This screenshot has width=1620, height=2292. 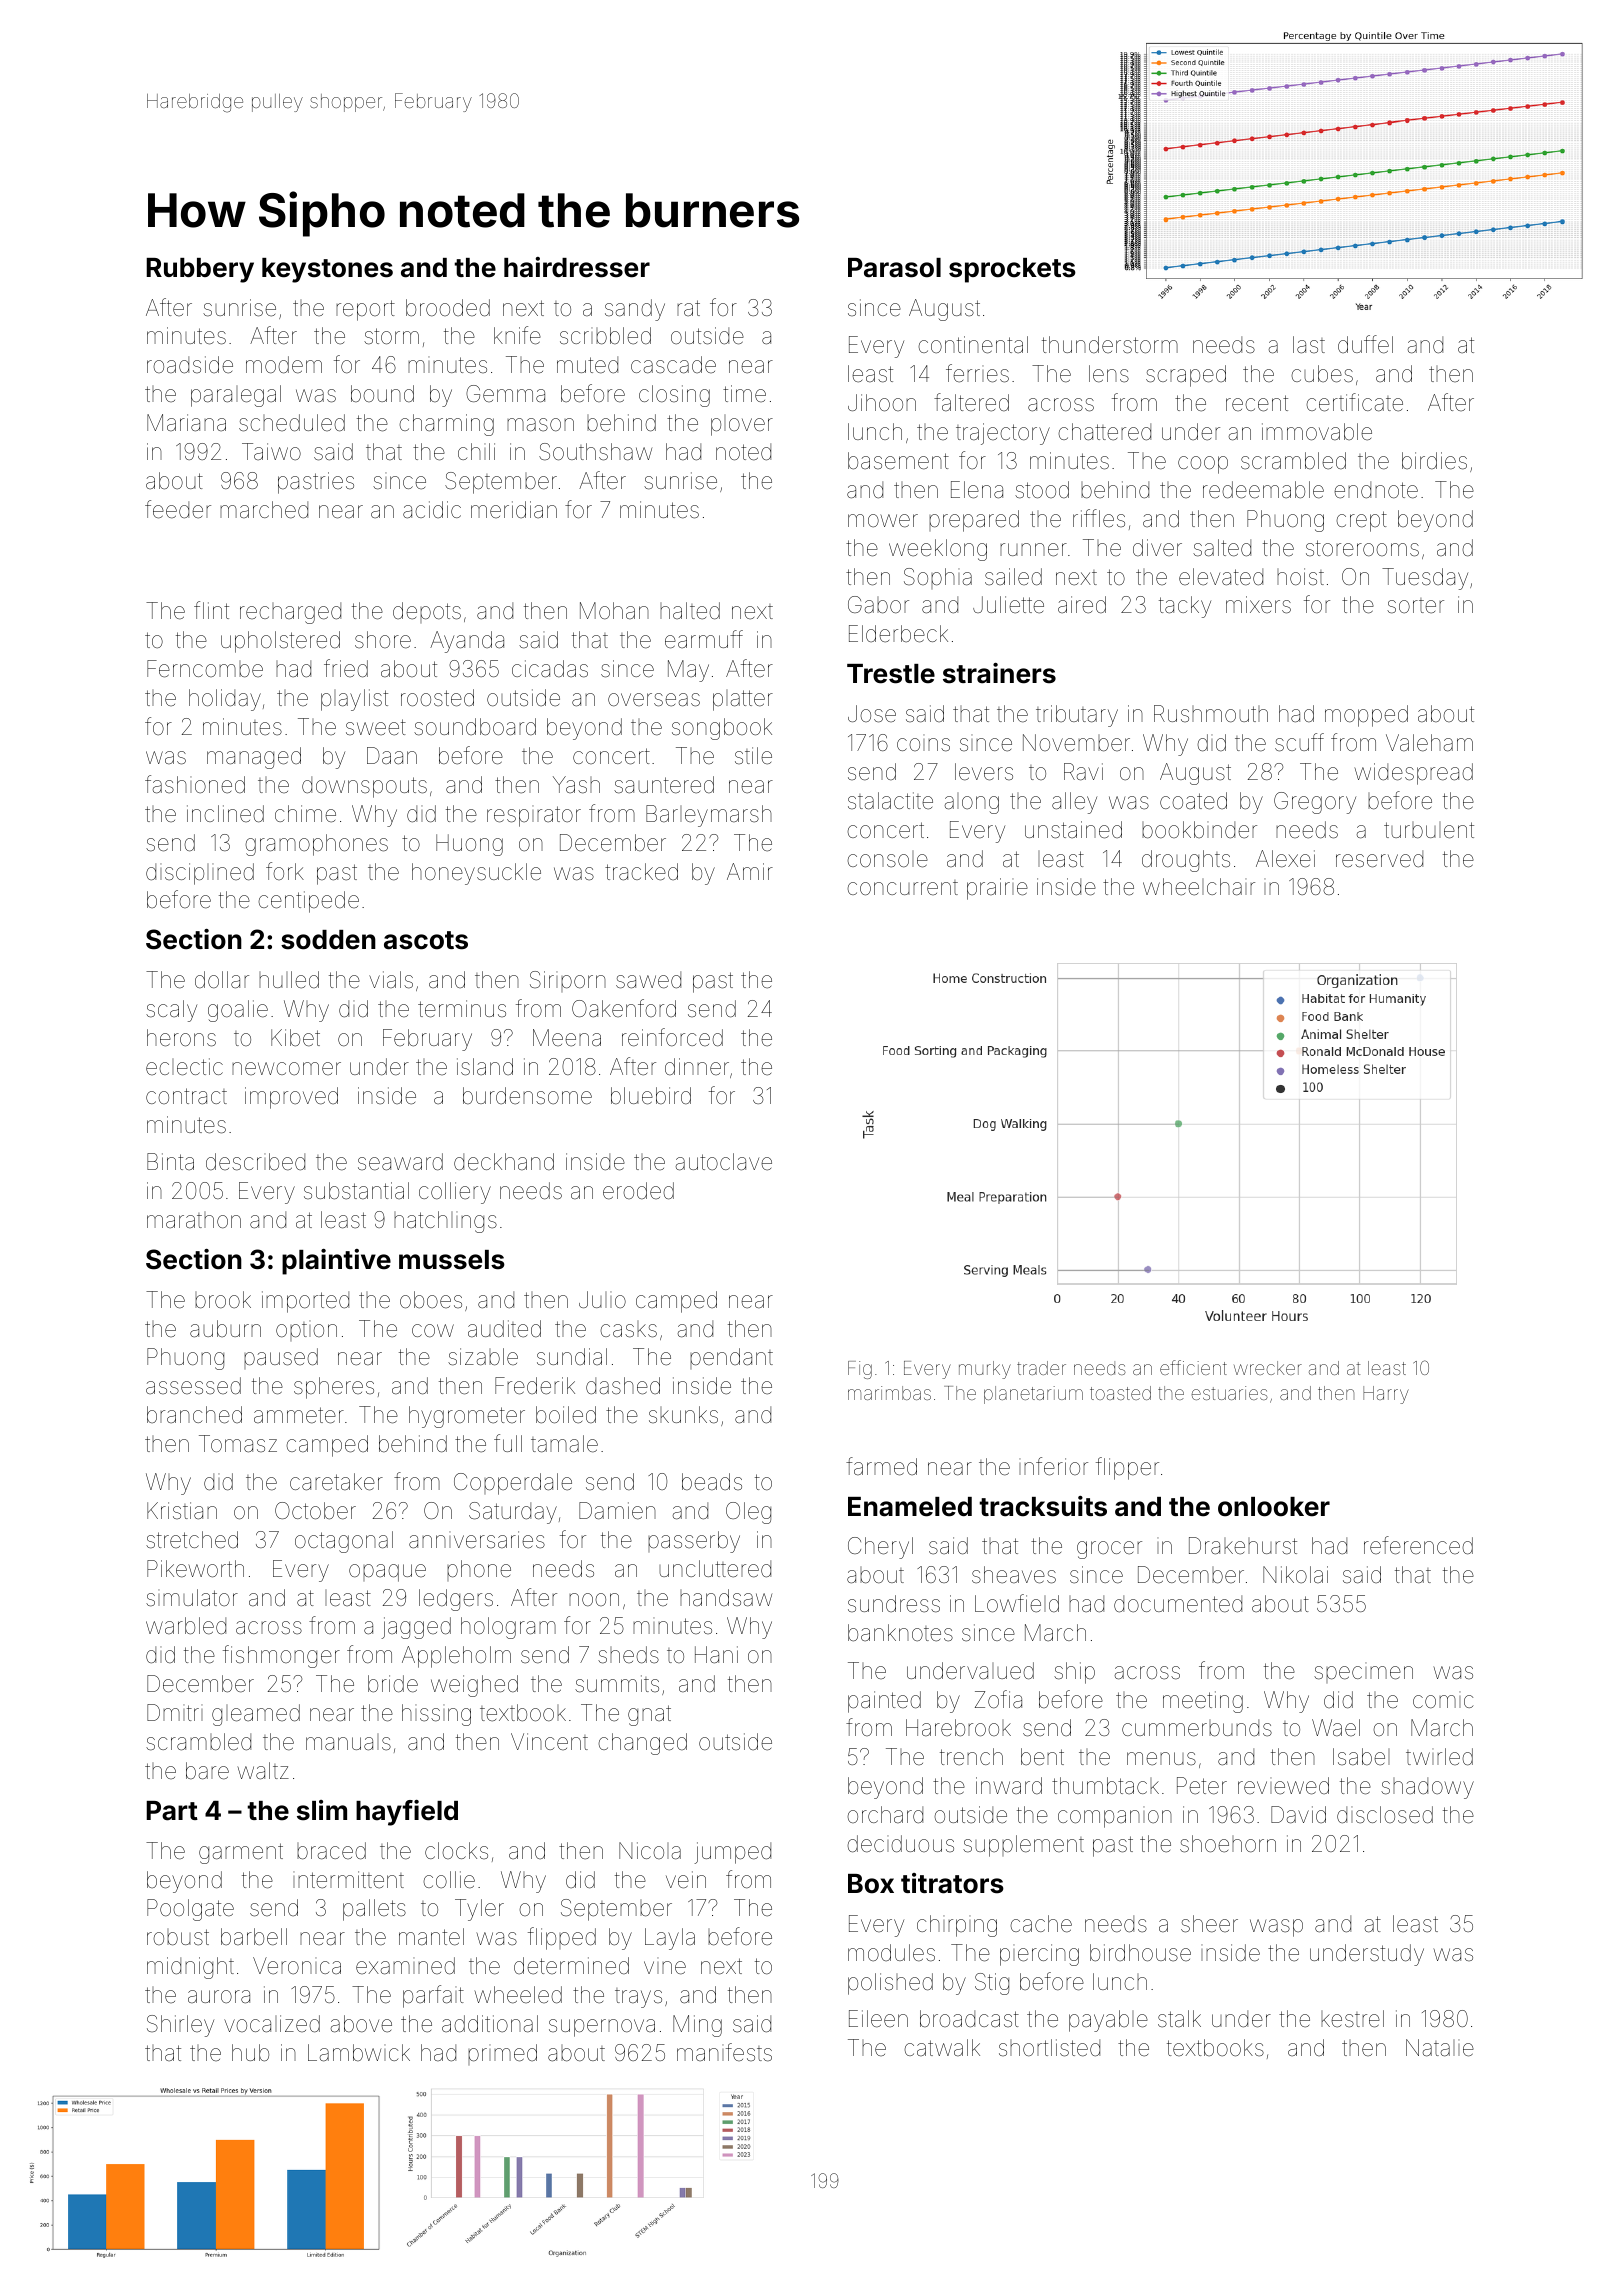 I want to click on fashioned, so click(x=195, y=784).
